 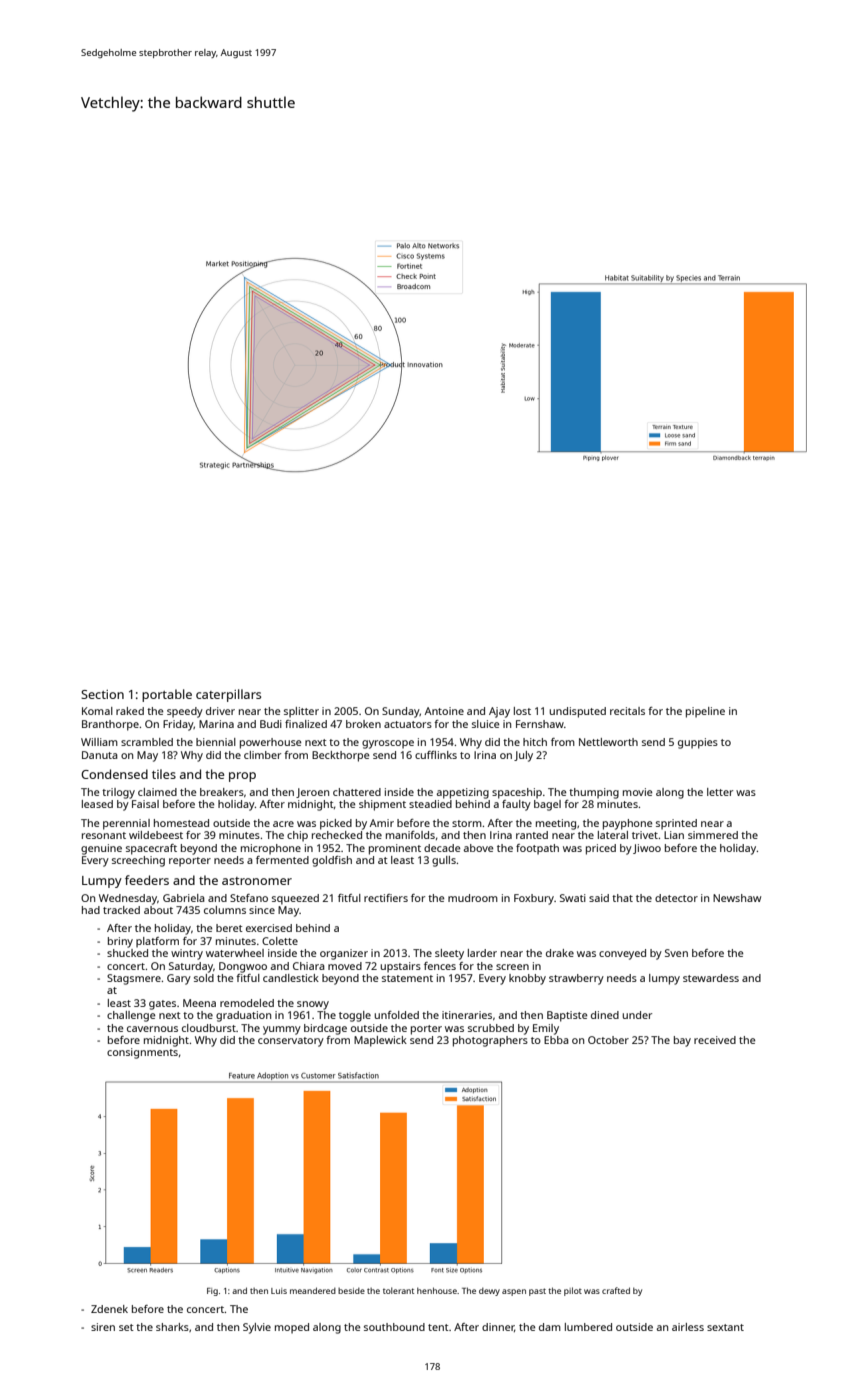 What do you see at coordinates (167, 695) in the page?
I see `portable` at bounding box center [167, 695].
